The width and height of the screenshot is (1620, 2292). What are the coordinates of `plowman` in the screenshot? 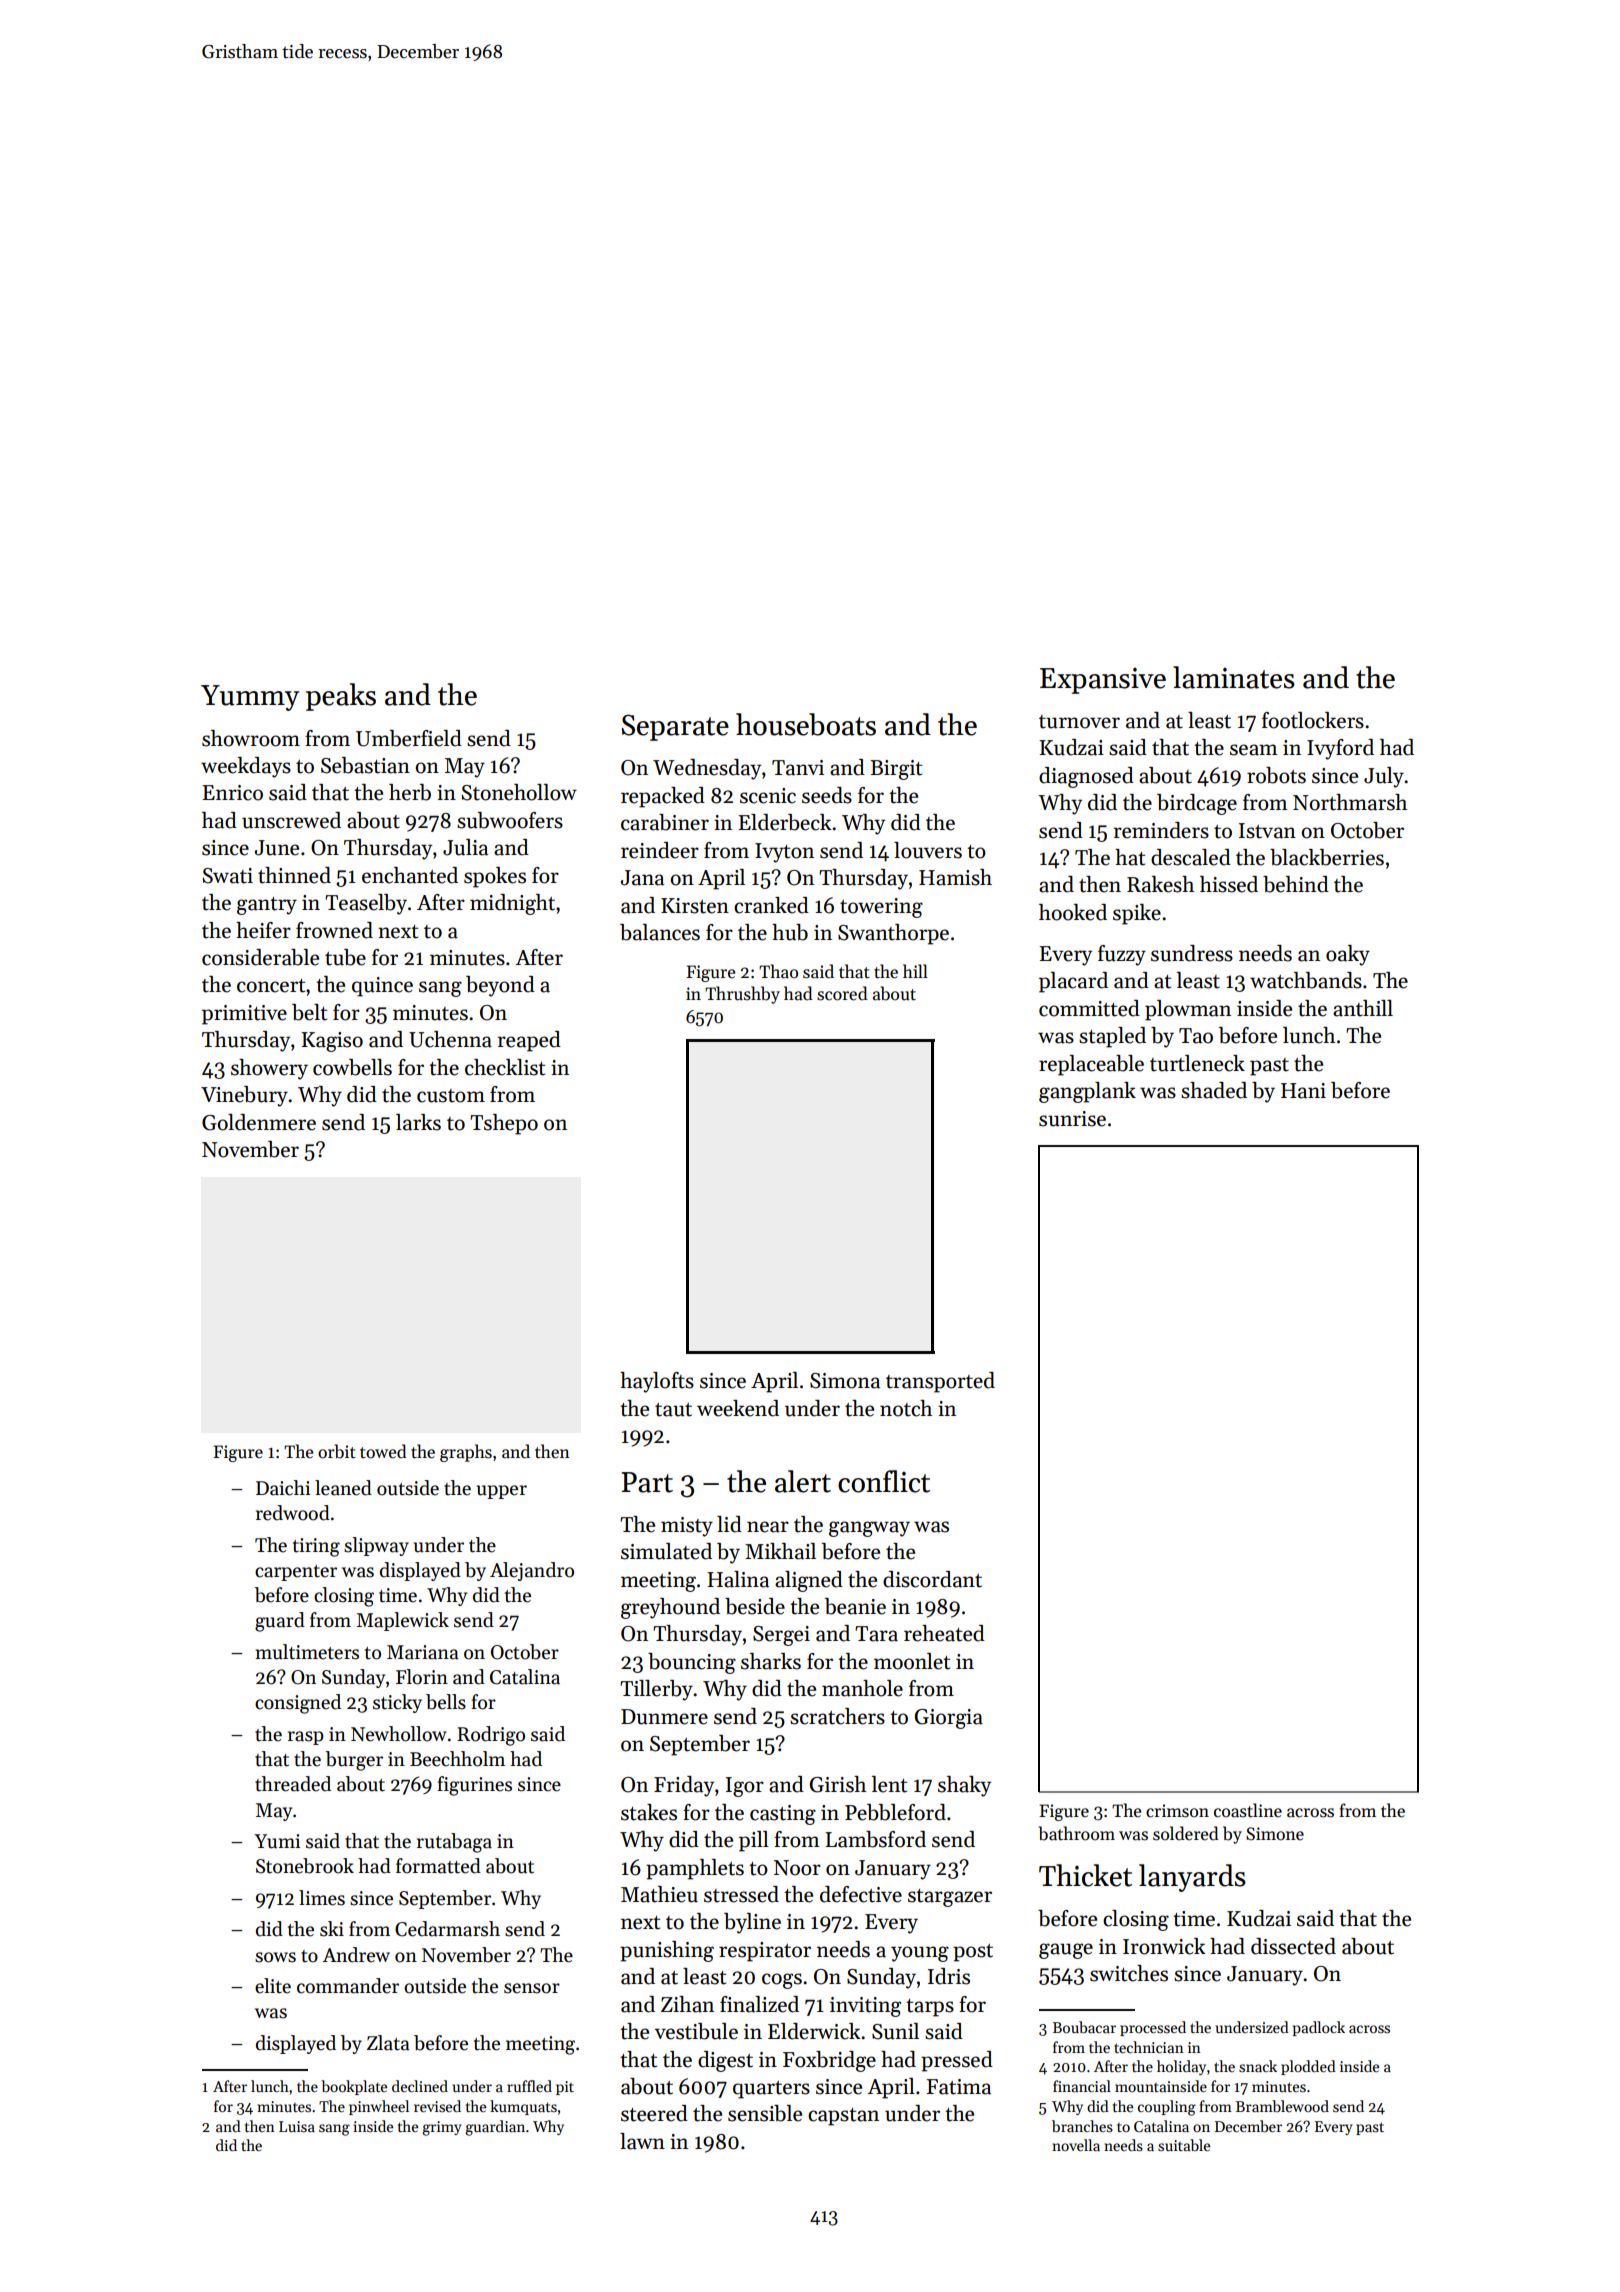 It's located at (1188, 1010).
